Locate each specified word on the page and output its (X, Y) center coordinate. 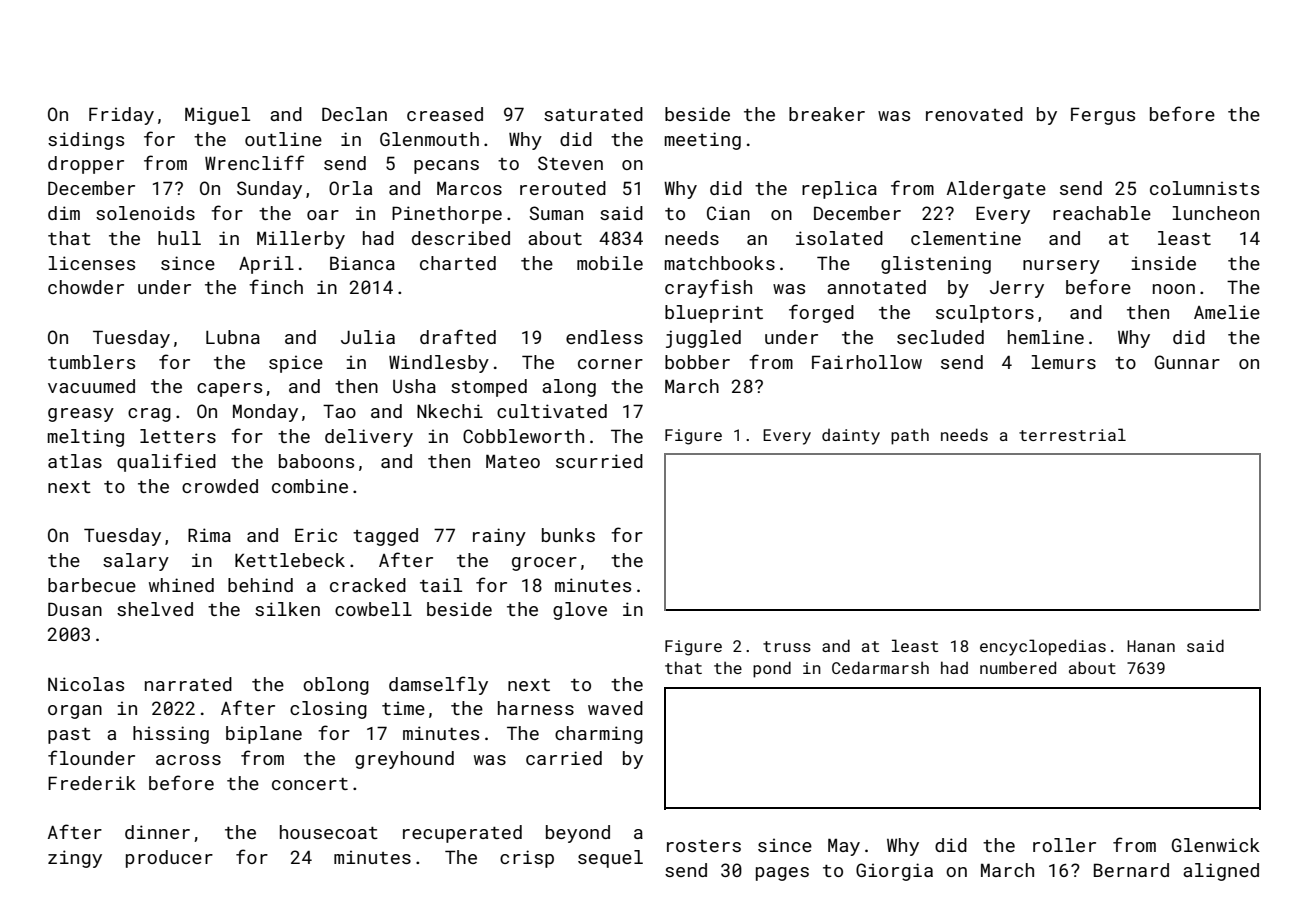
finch (276, 286)
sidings (86, 141)
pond (772, 669)
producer (169, 859)
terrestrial (1072, 434)
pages (782, 874)
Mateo (513, 461)
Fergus (1103, 116)
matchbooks (719, 263)
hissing (171, 735)
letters (178, 436)
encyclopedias (1043, 647)
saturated (593, 114)
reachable (1102, 213)
